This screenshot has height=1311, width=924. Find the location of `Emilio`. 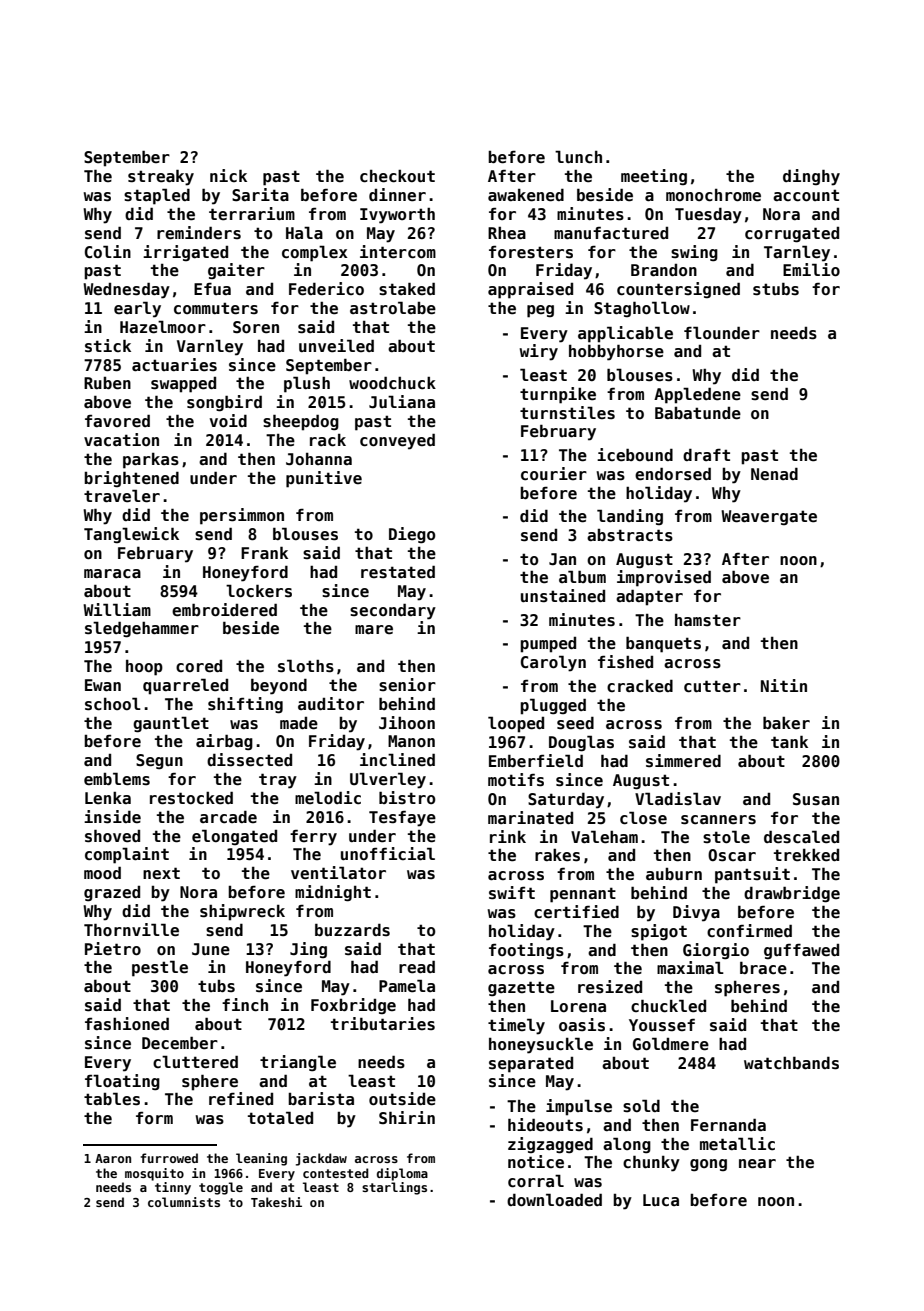

Emilio is located at coordinates (811, 270).
